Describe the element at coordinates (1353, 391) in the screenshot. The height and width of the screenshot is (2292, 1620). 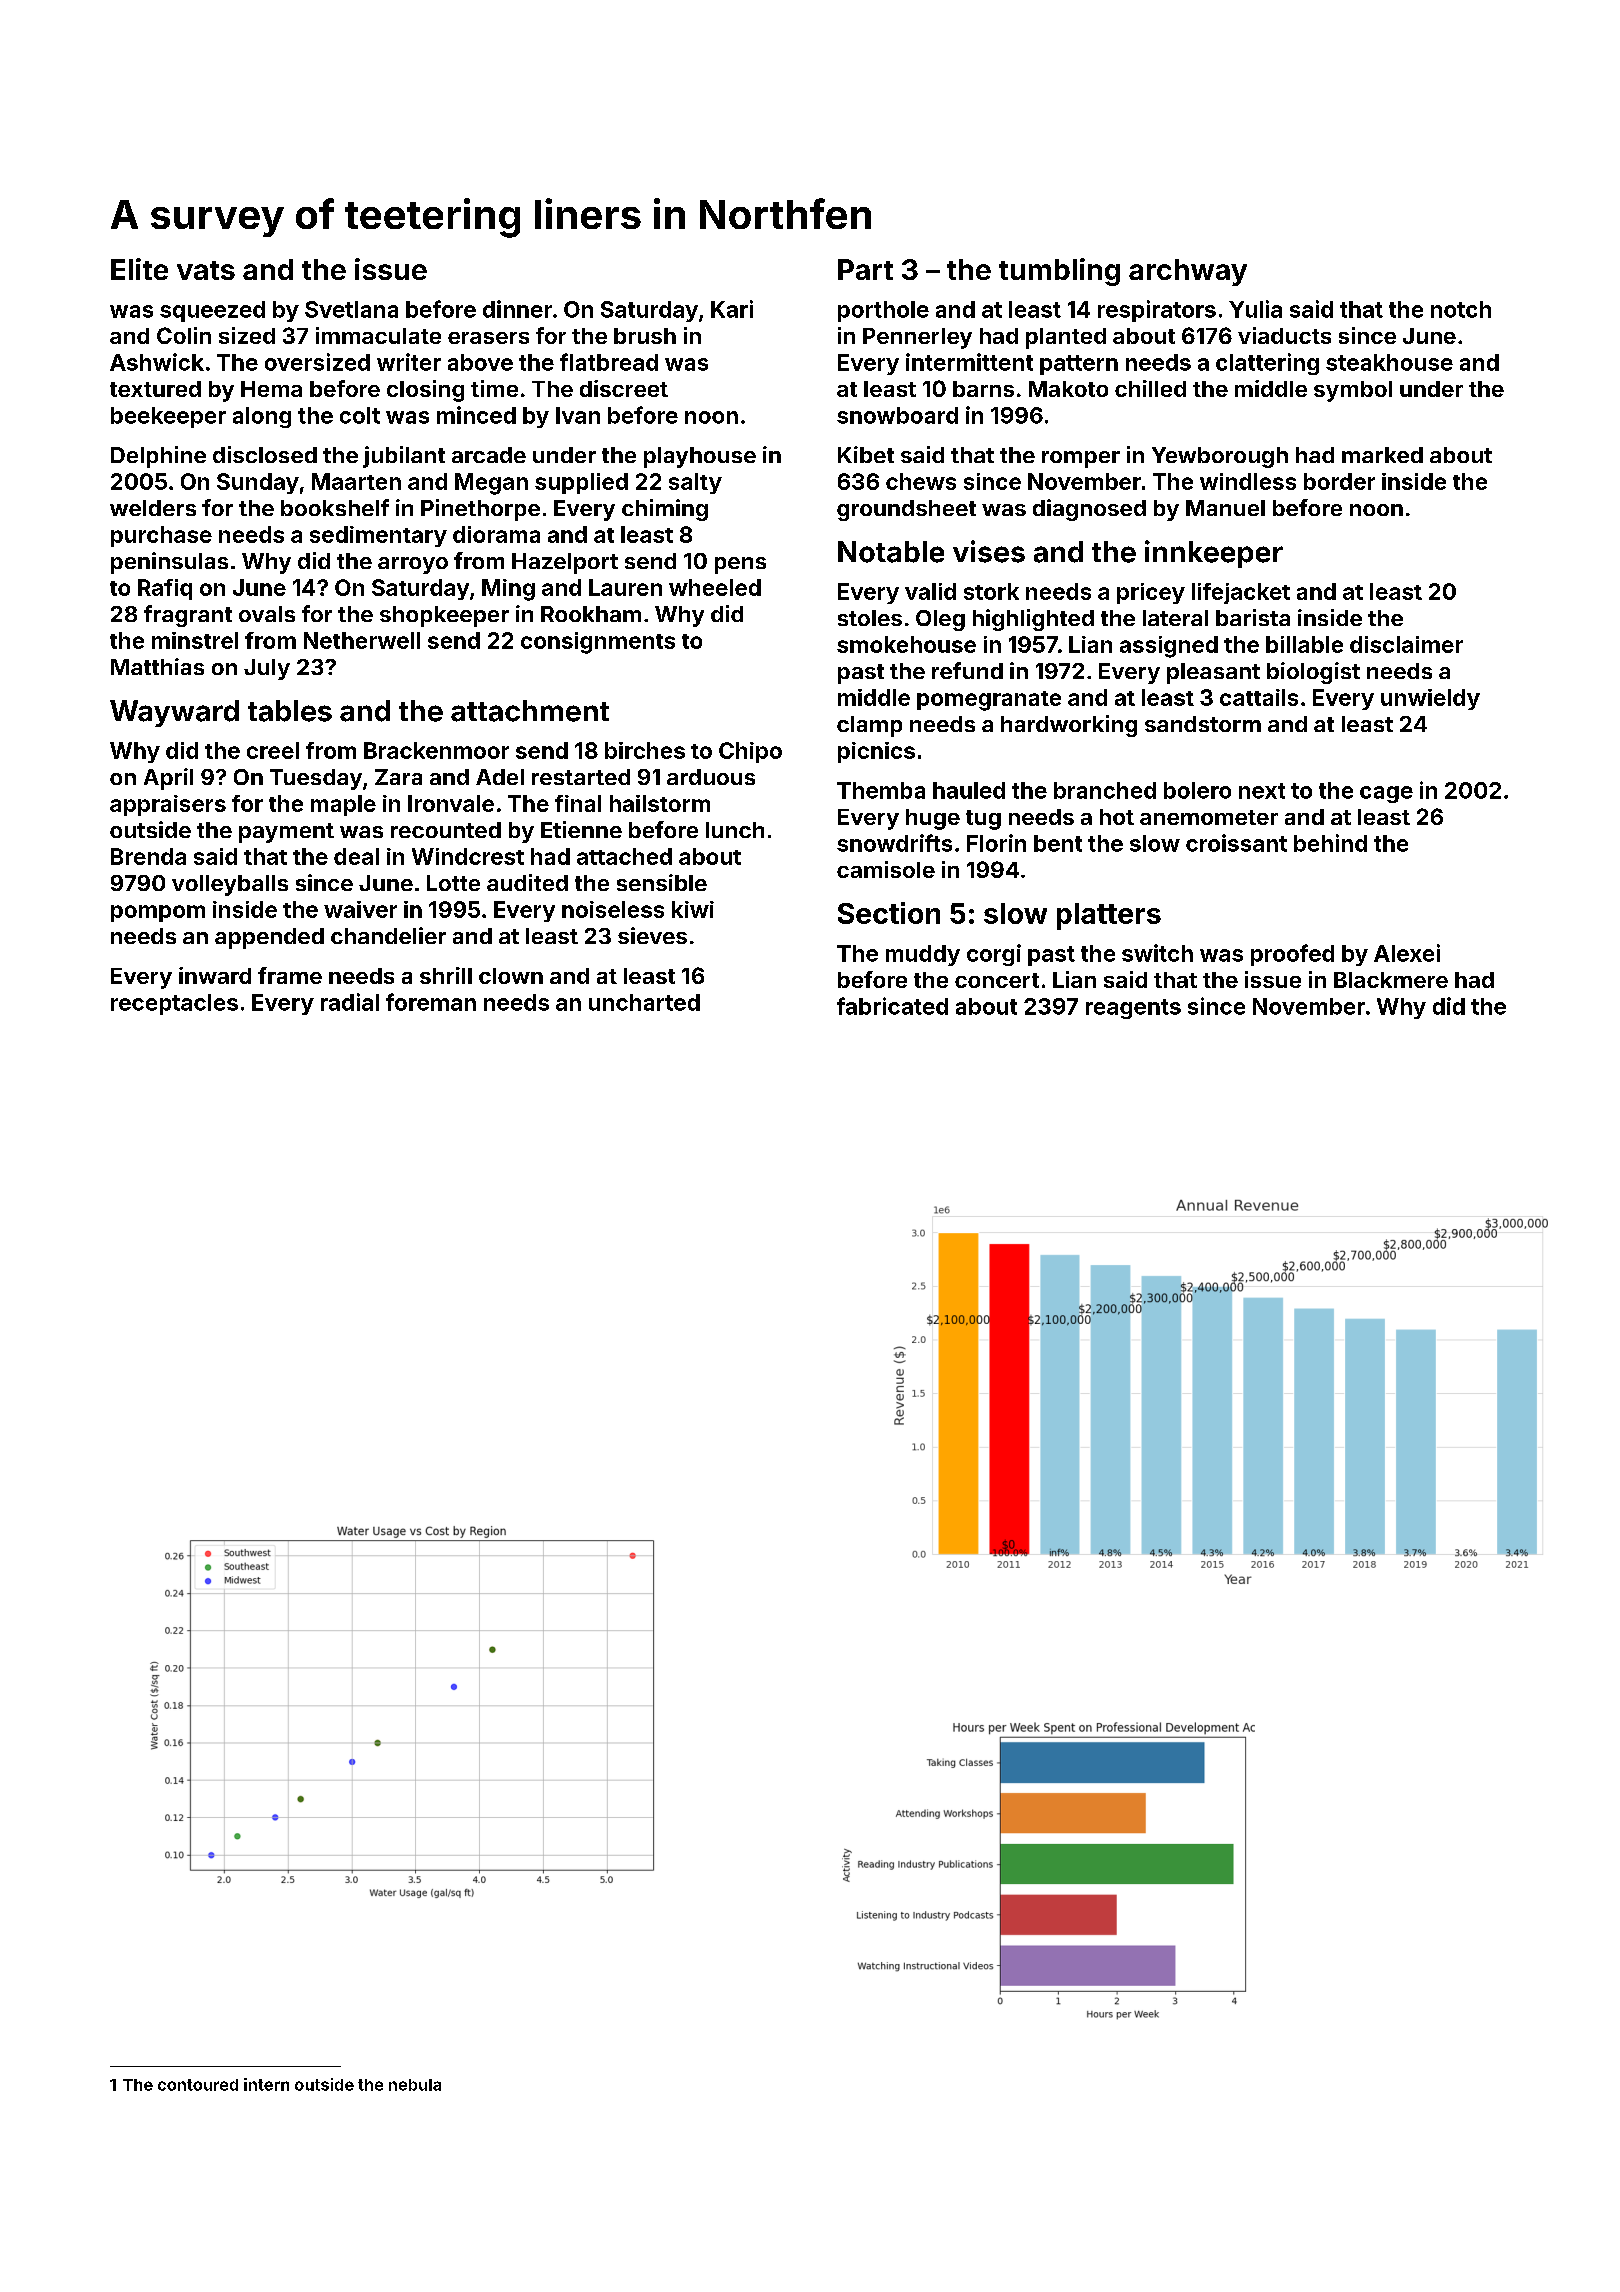
I see `symbol` at that location.
